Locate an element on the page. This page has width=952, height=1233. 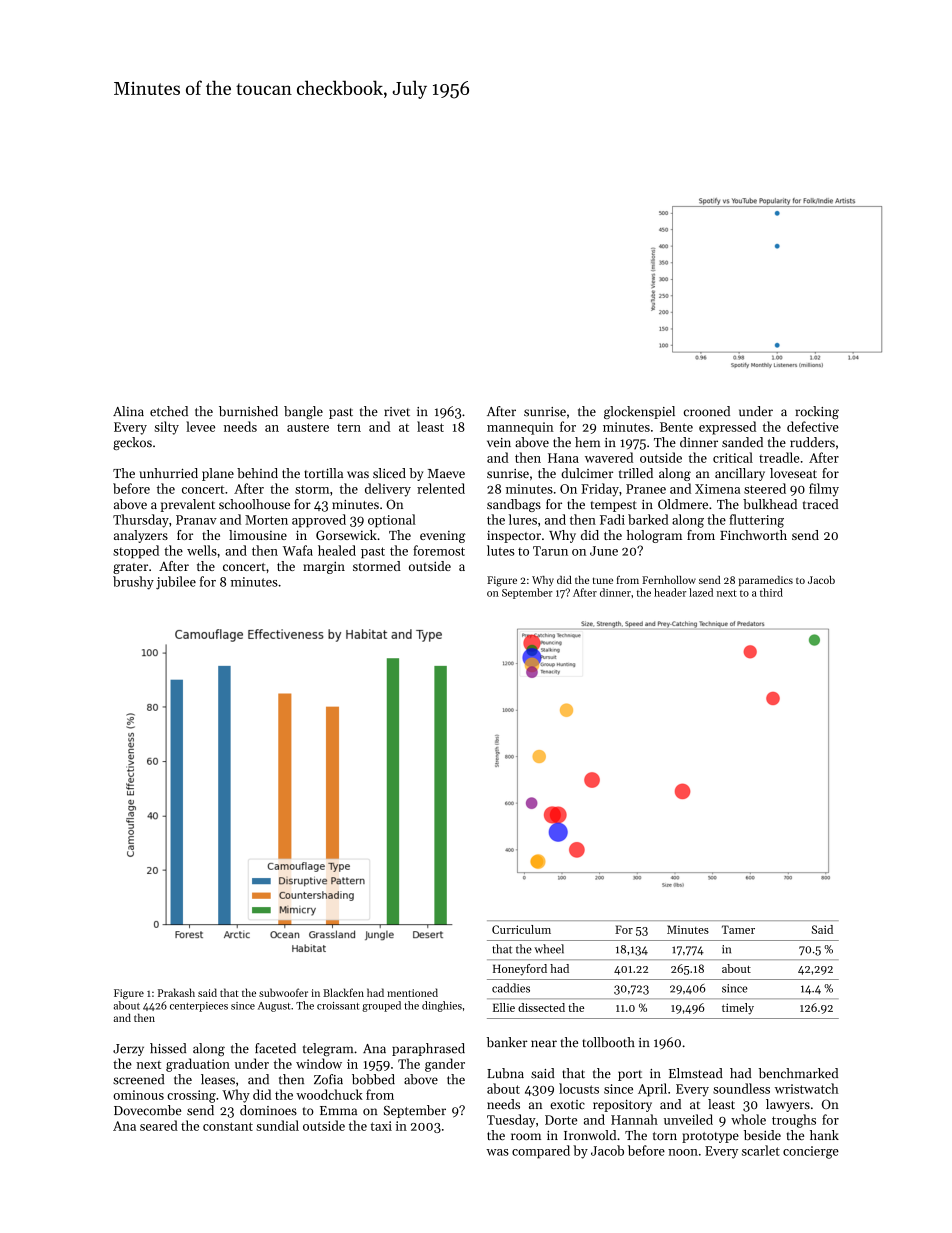
rivet is located at coordinates (397, 412).
